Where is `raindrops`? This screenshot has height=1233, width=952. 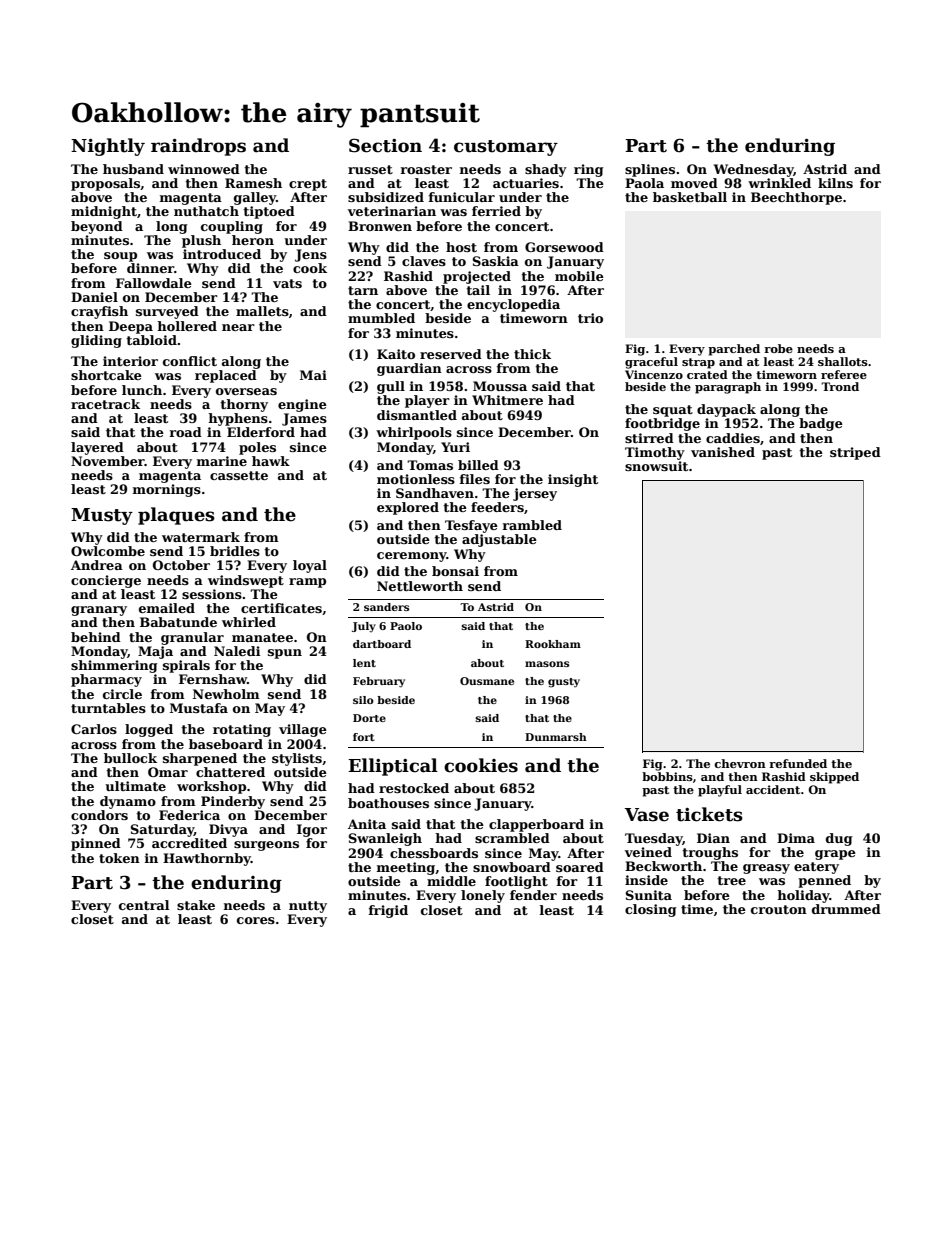 raindrops is located at coordinates (198, 147).
